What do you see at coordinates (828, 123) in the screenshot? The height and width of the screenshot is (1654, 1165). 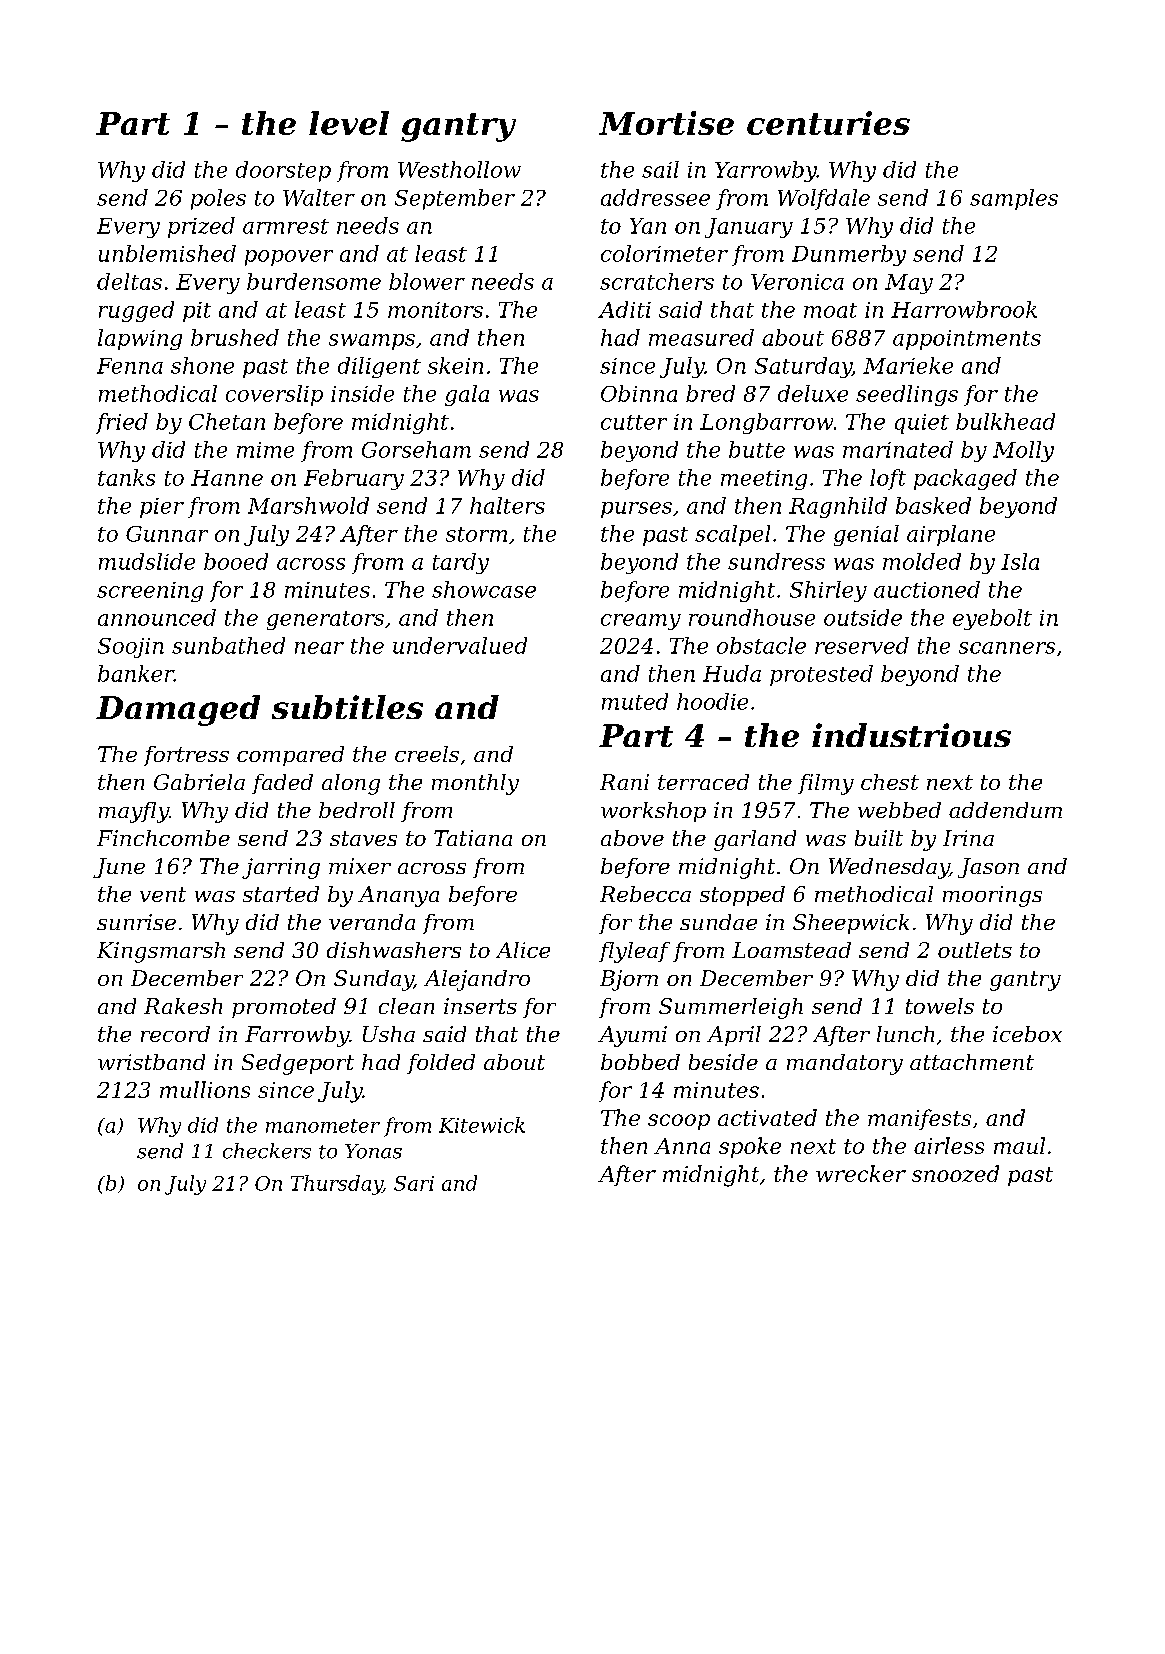 I see `centuries` at bounding box center [828, 123].
